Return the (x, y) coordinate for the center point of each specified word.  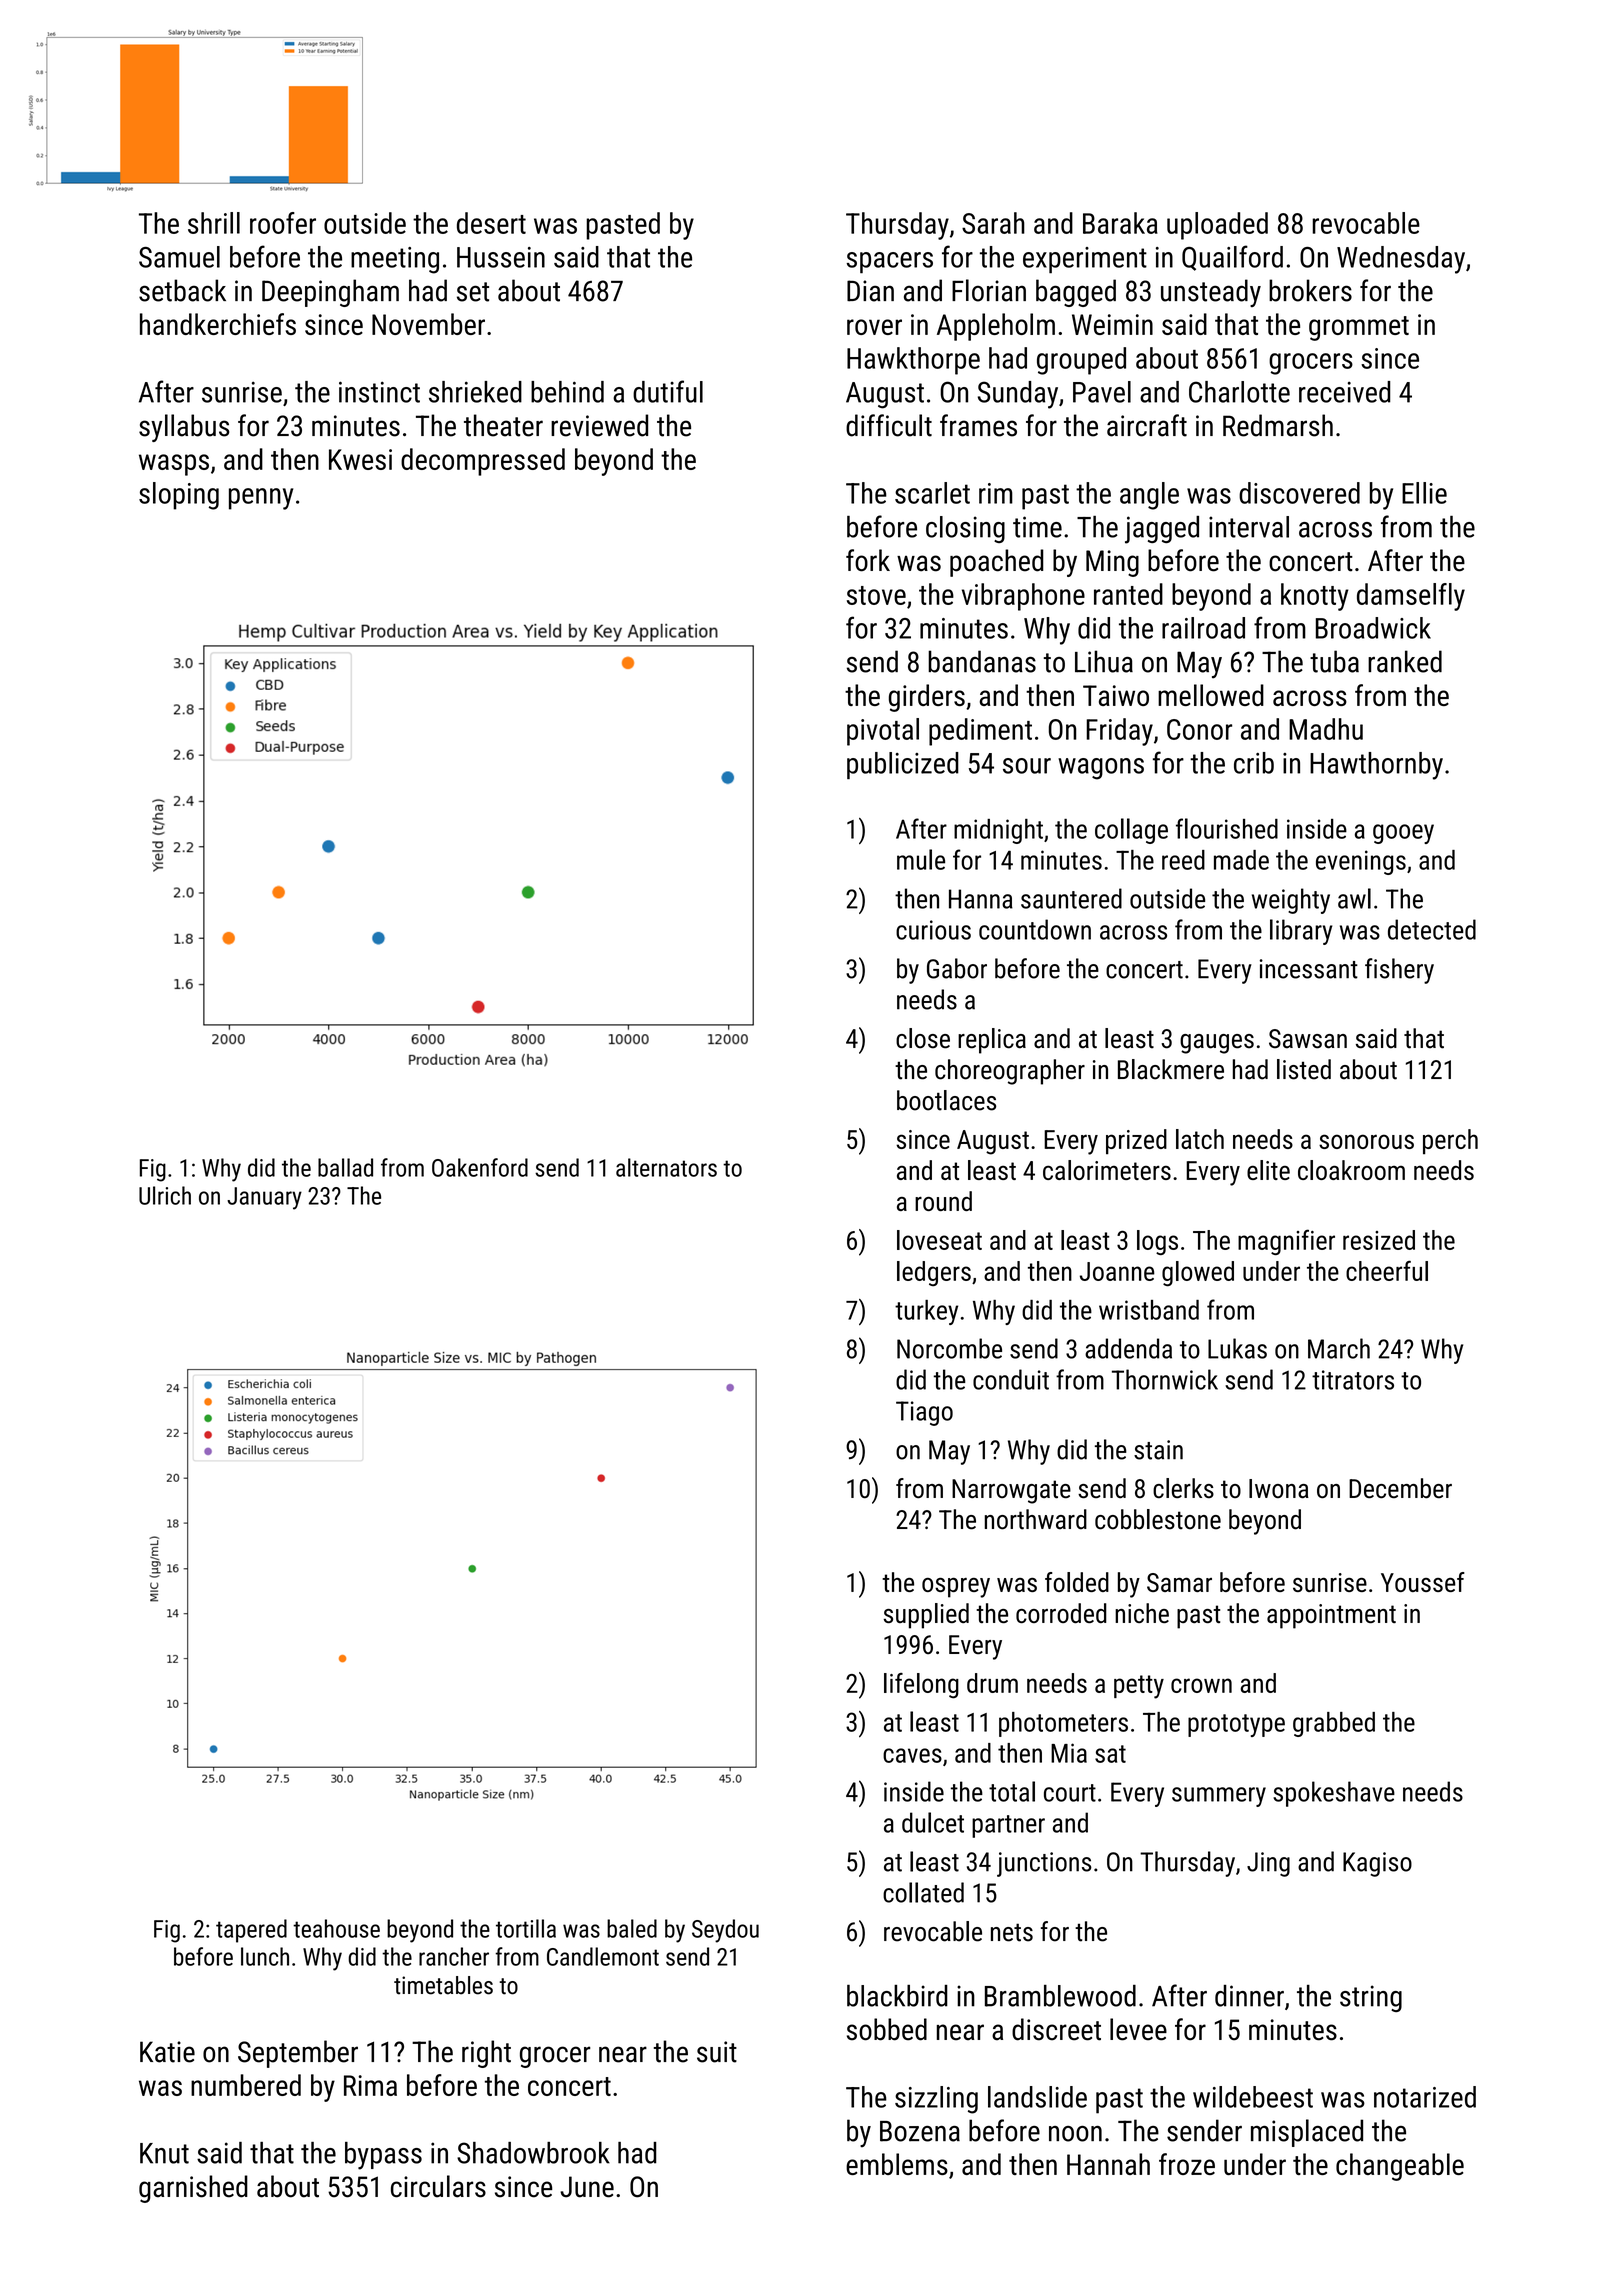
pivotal (883, 732)
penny (261, 499)
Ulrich (165, 1195)
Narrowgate (1011, 1491)
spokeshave (1334, 1794)
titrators (1353, 1380)
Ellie (1424, 493)
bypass (383, 2156)
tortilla (526, 1928)
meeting (395, 260)
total (1012, 1791)
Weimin (1112, 324)
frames (978, 425)
